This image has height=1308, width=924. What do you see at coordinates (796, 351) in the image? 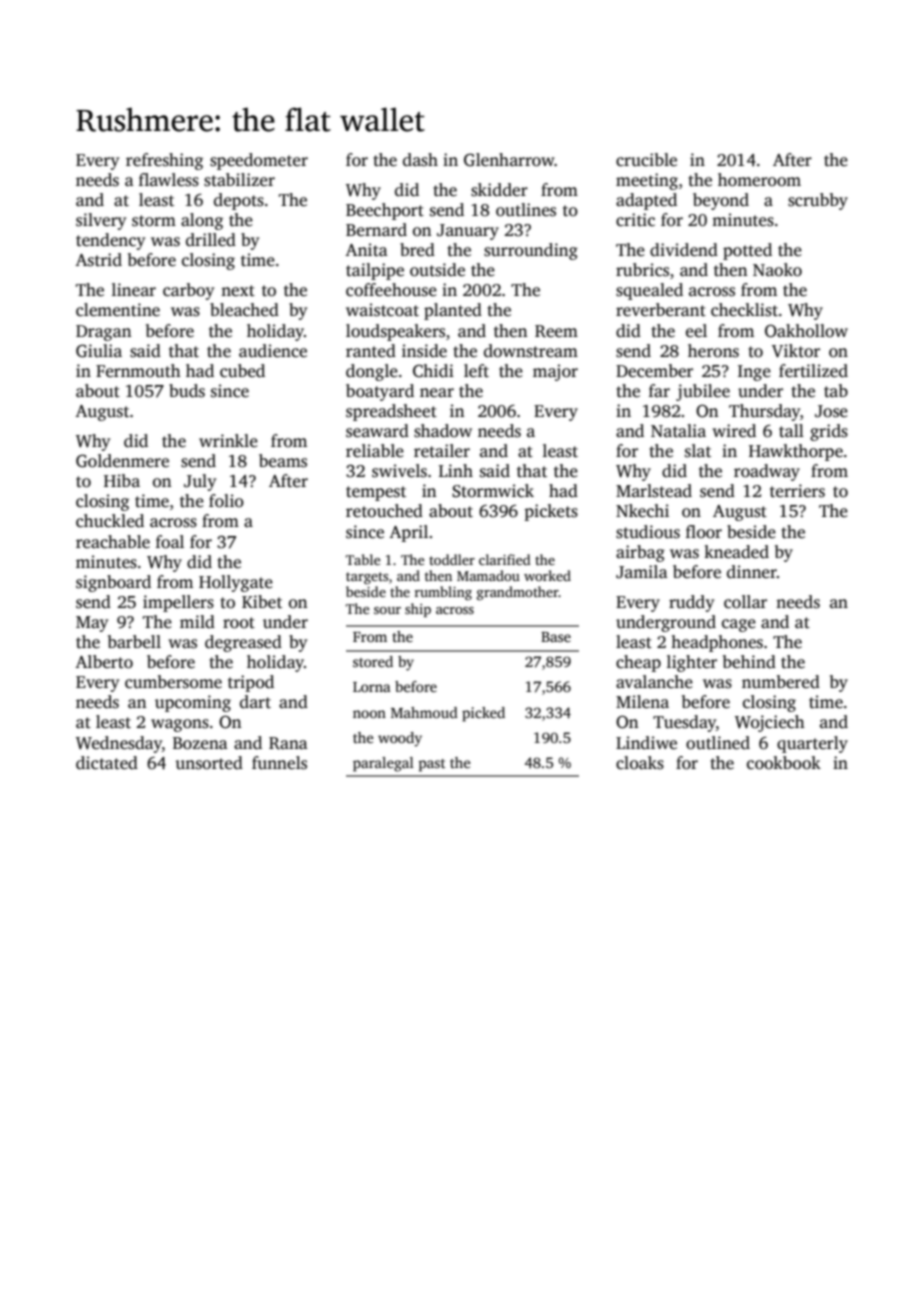
I see `Viktor` at bounding box center [796, 351].
